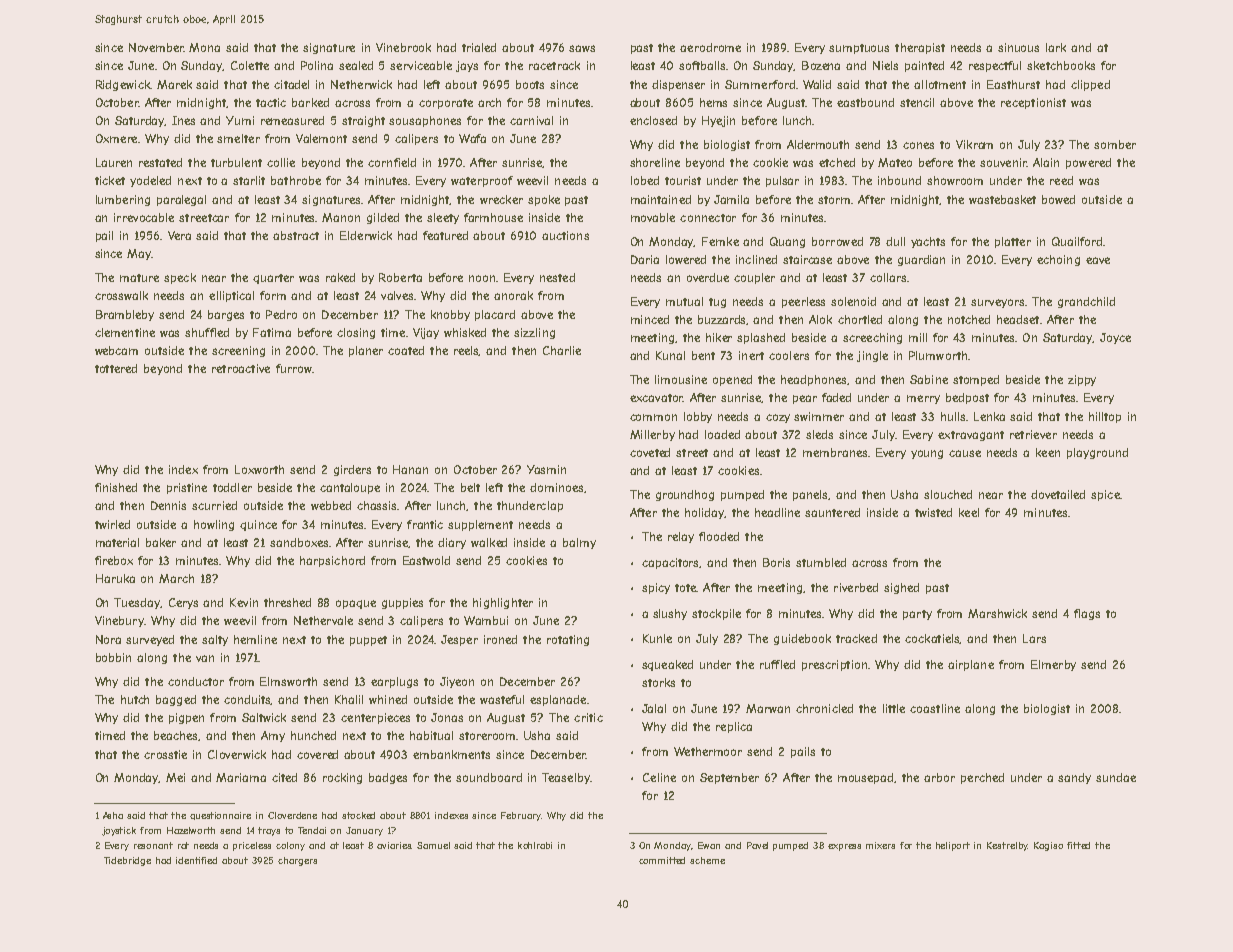  I want to click on flags, so click(1087, 614).
